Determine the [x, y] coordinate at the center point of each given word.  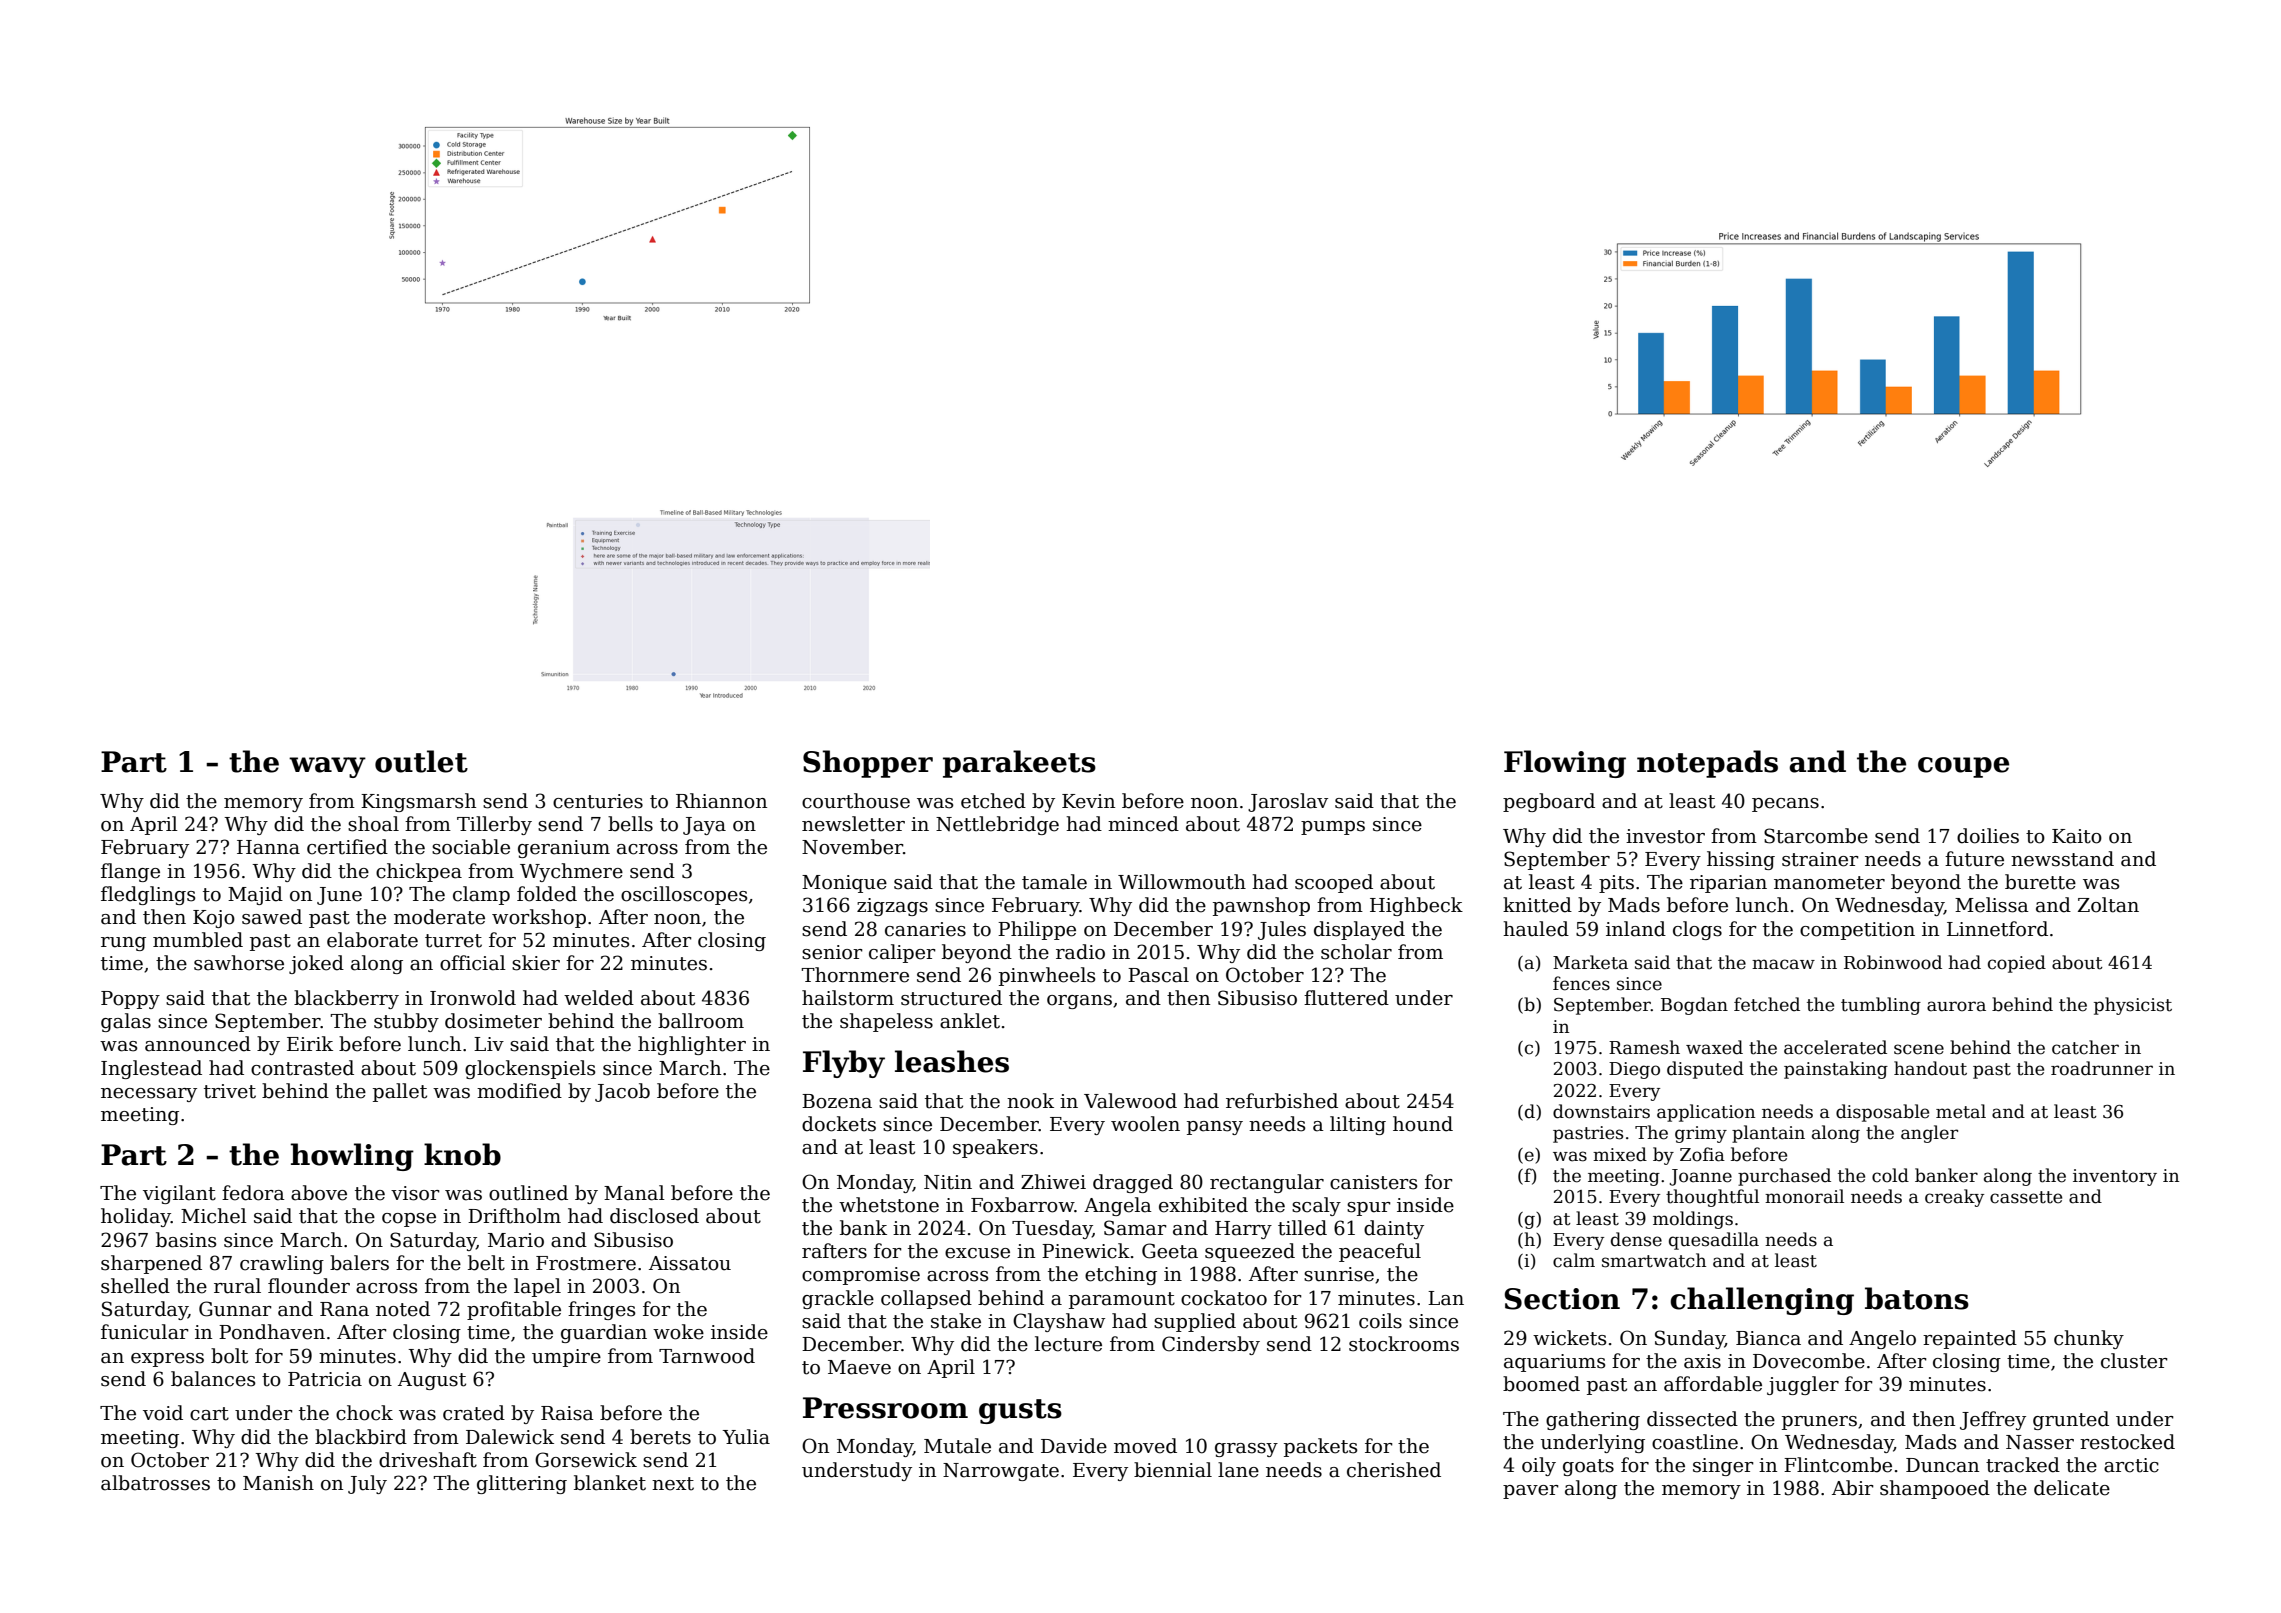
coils [1380, 1321]
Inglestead [151, 1069]
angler [1929, 1134]
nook [1030, 1101]
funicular [145, 1332]
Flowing [1565, 764]
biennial [1173, 1470]
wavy [327, 767]
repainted [1970, 1339]
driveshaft [428, 1460]
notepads [1707, 764]
